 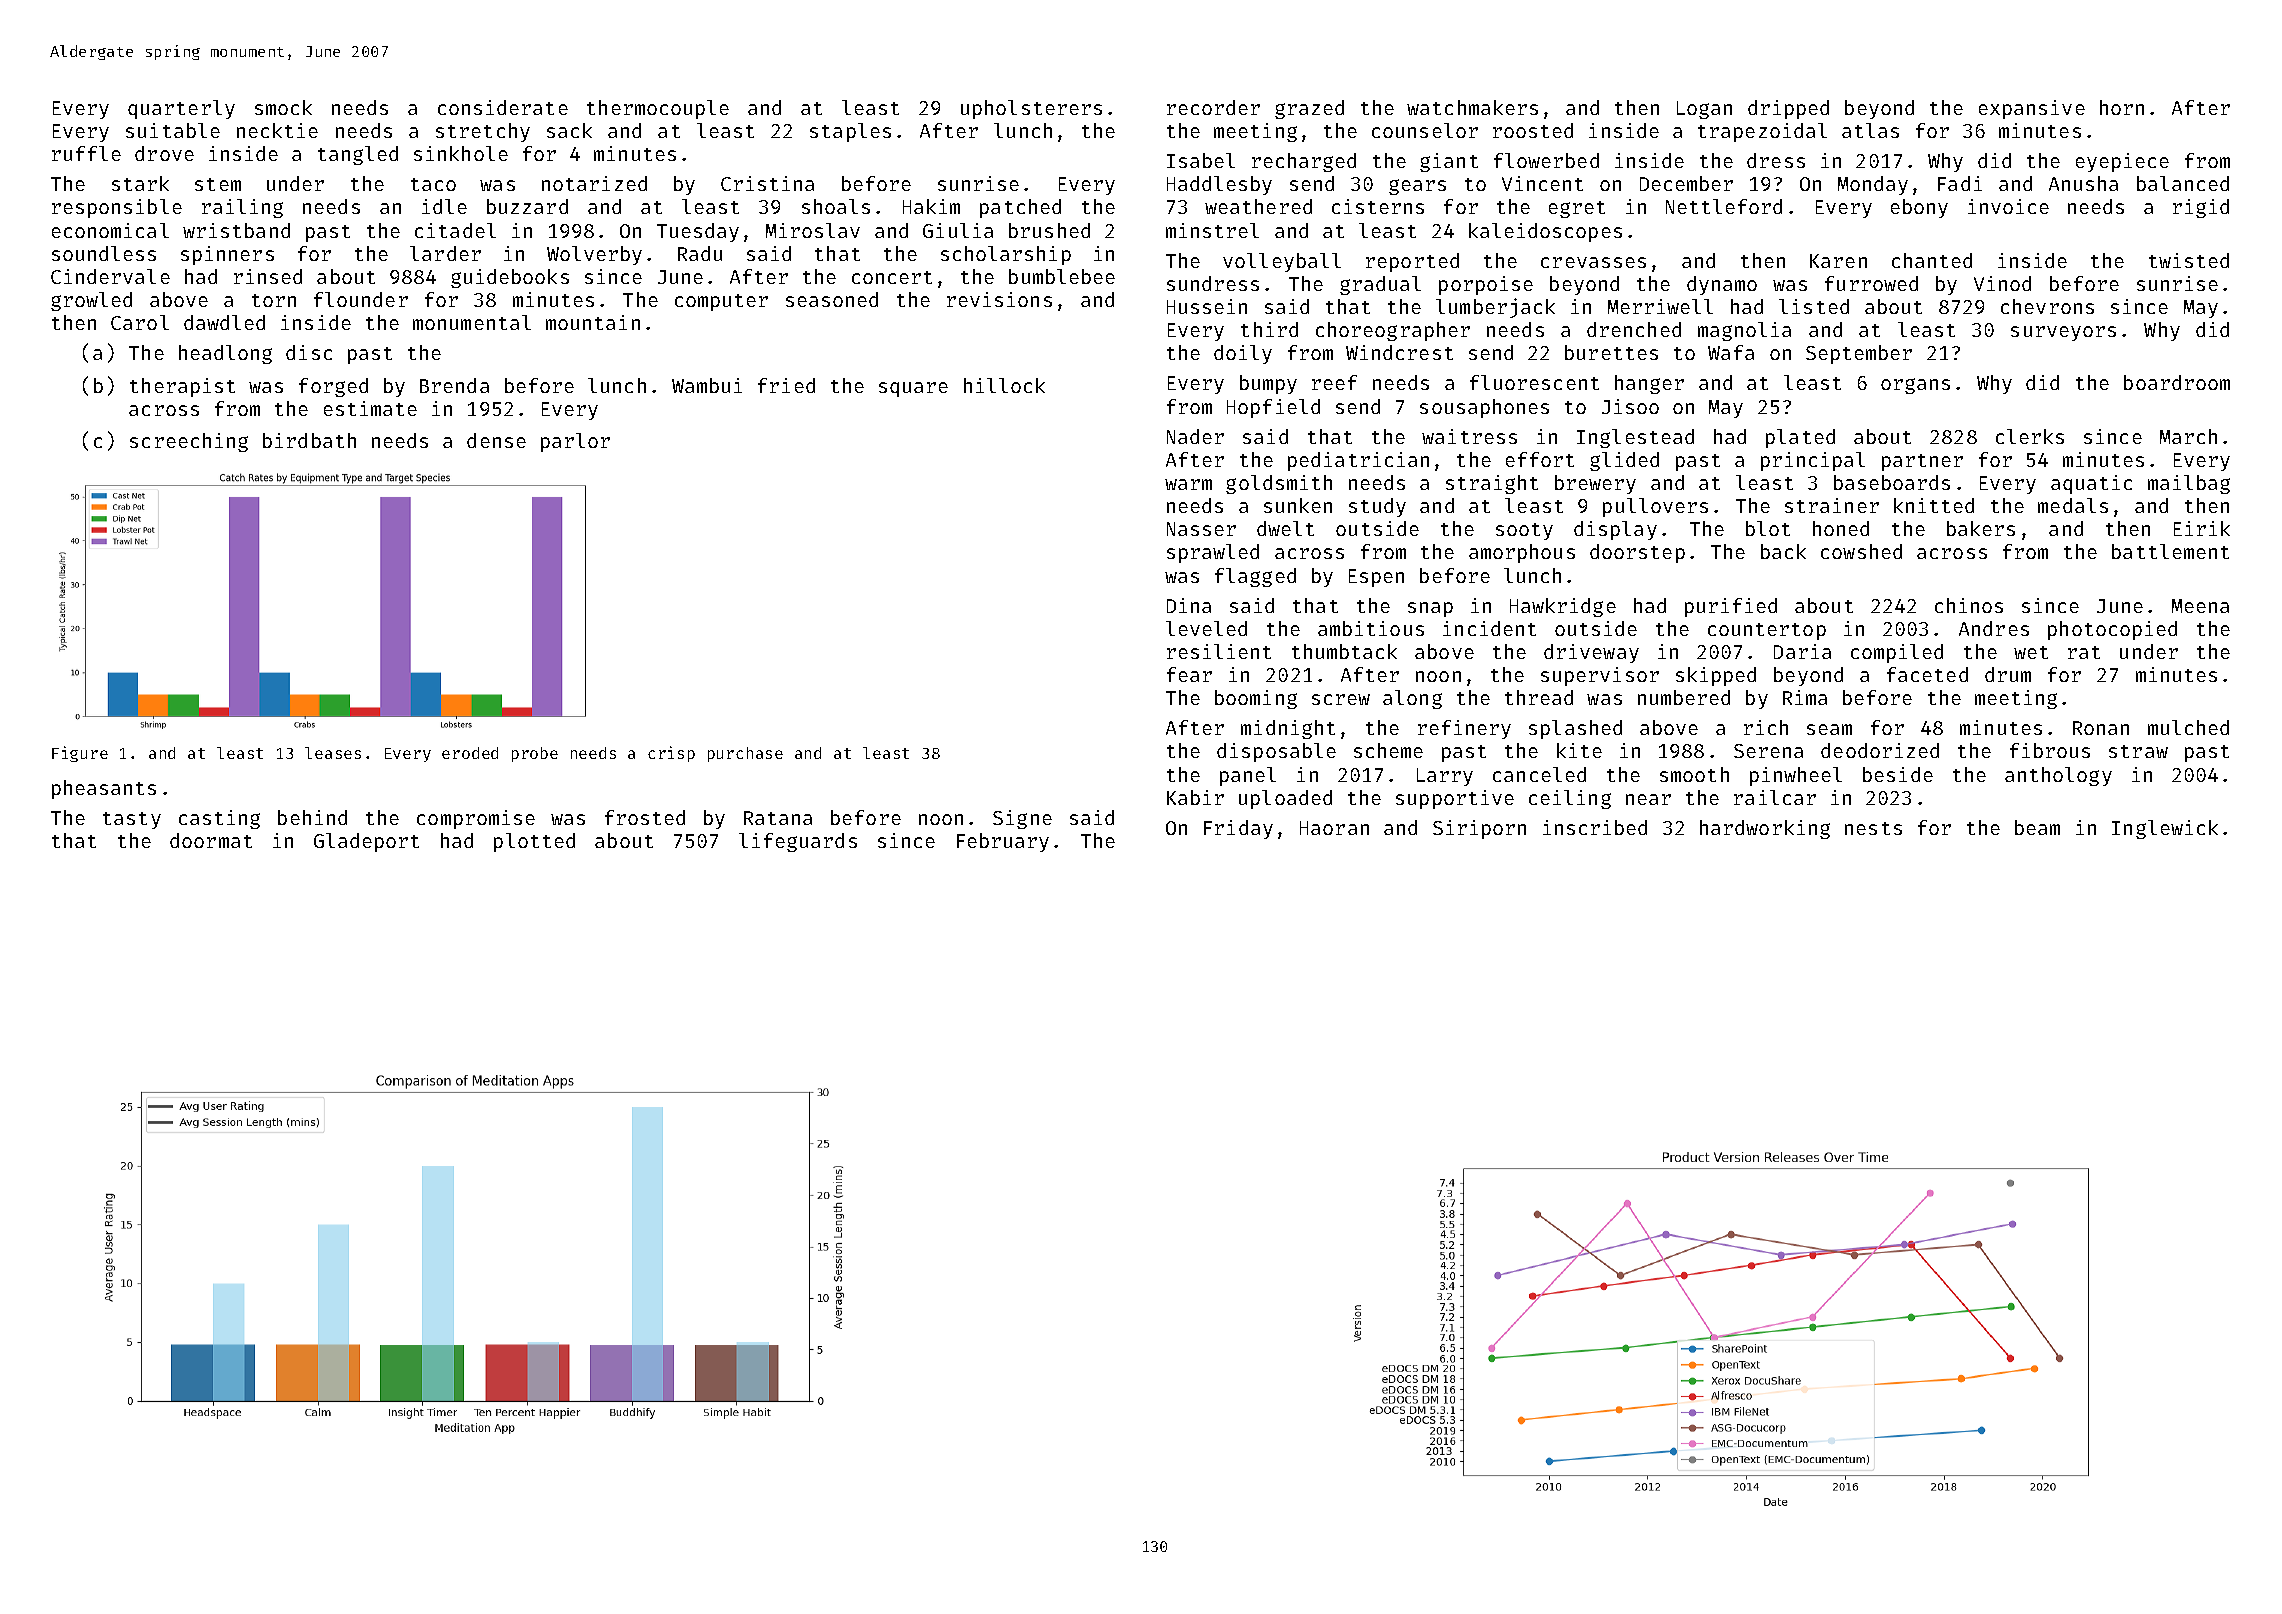 I want to click on Nasser, so click(x=1201, y=529).
